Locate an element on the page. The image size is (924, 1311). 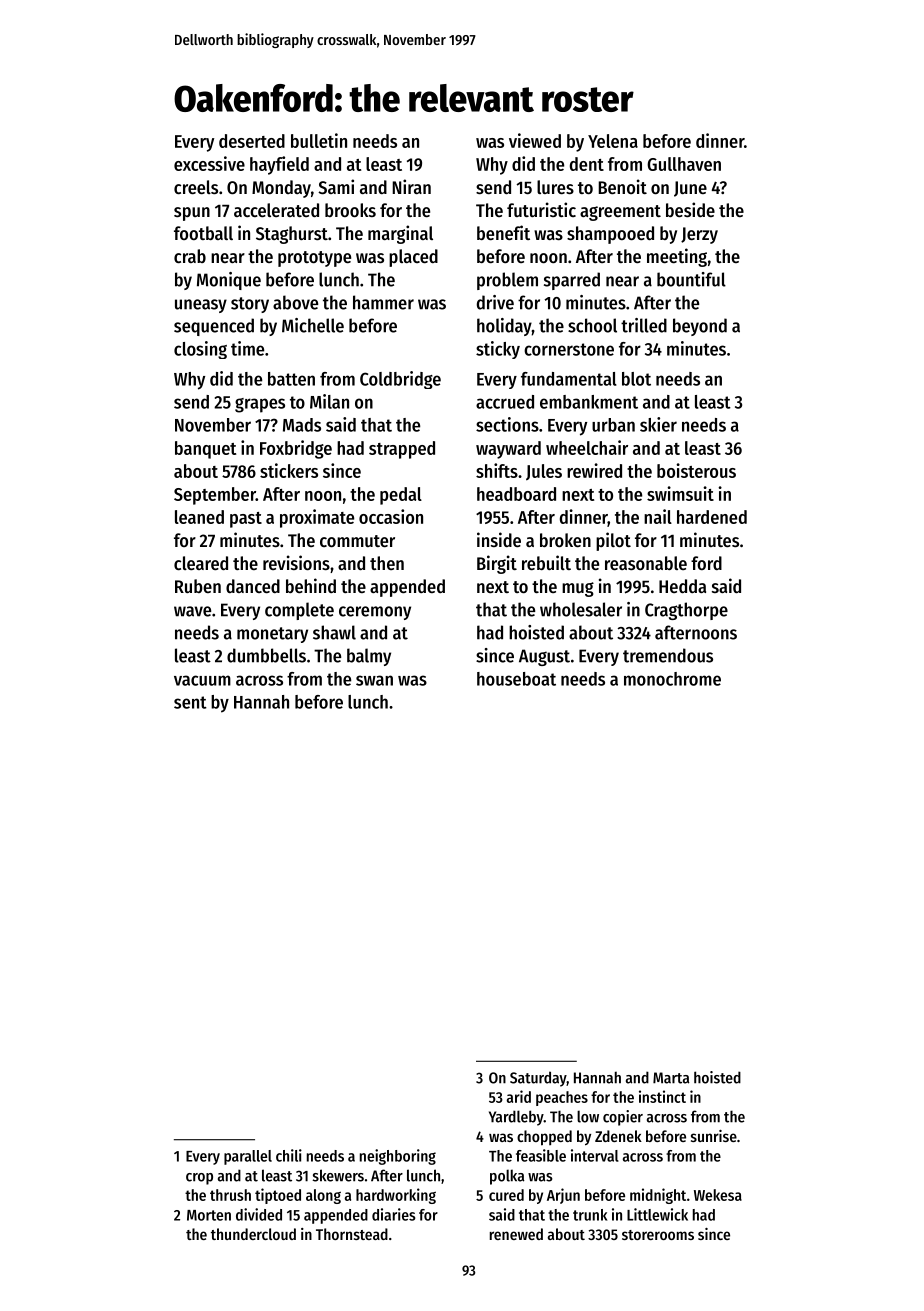
strapped is located at coordinates (402, 450).
